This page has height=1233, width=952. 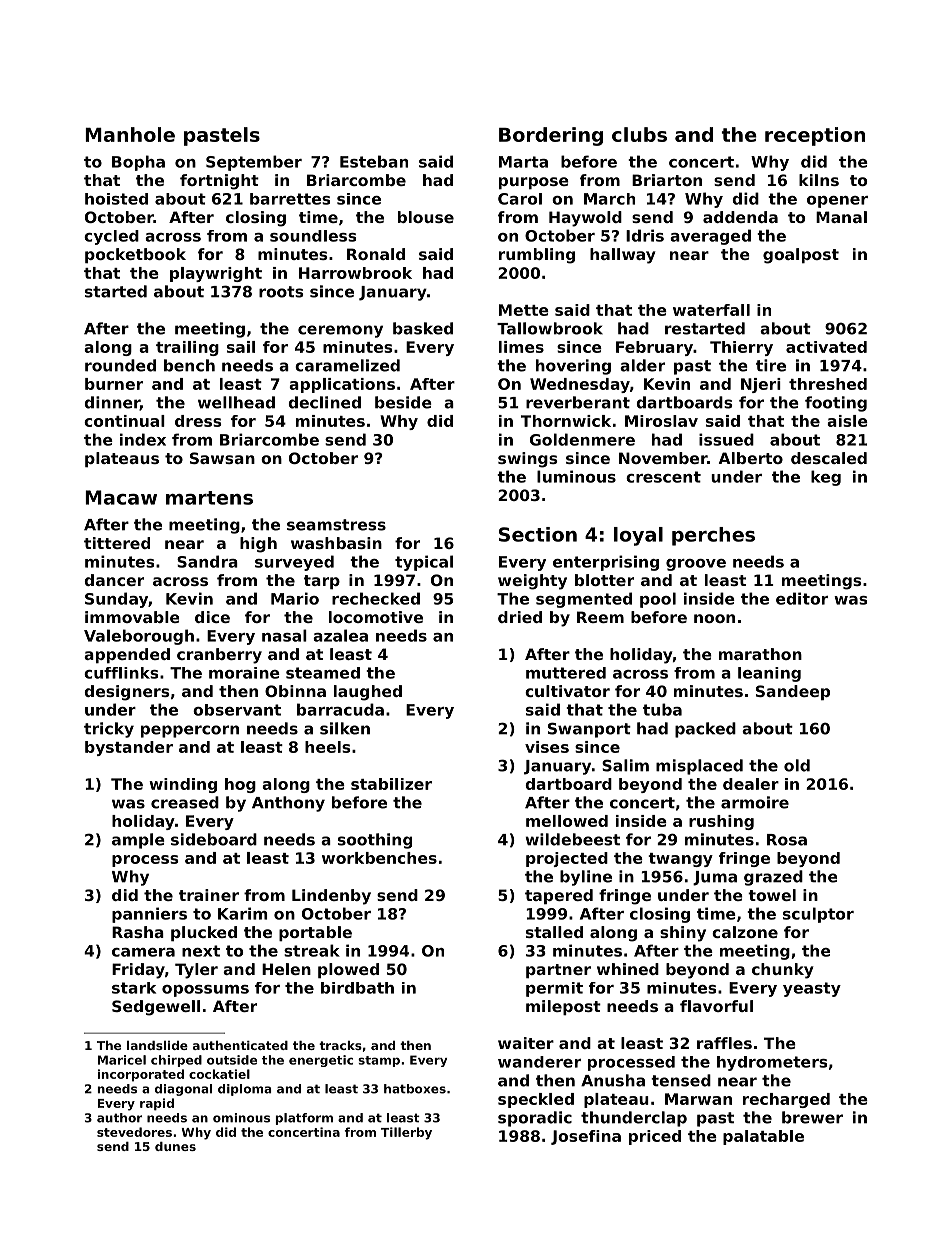 What do you see at coordinates (802, 598) in the page?
I see `editor` at bounding box center [802, 598].
